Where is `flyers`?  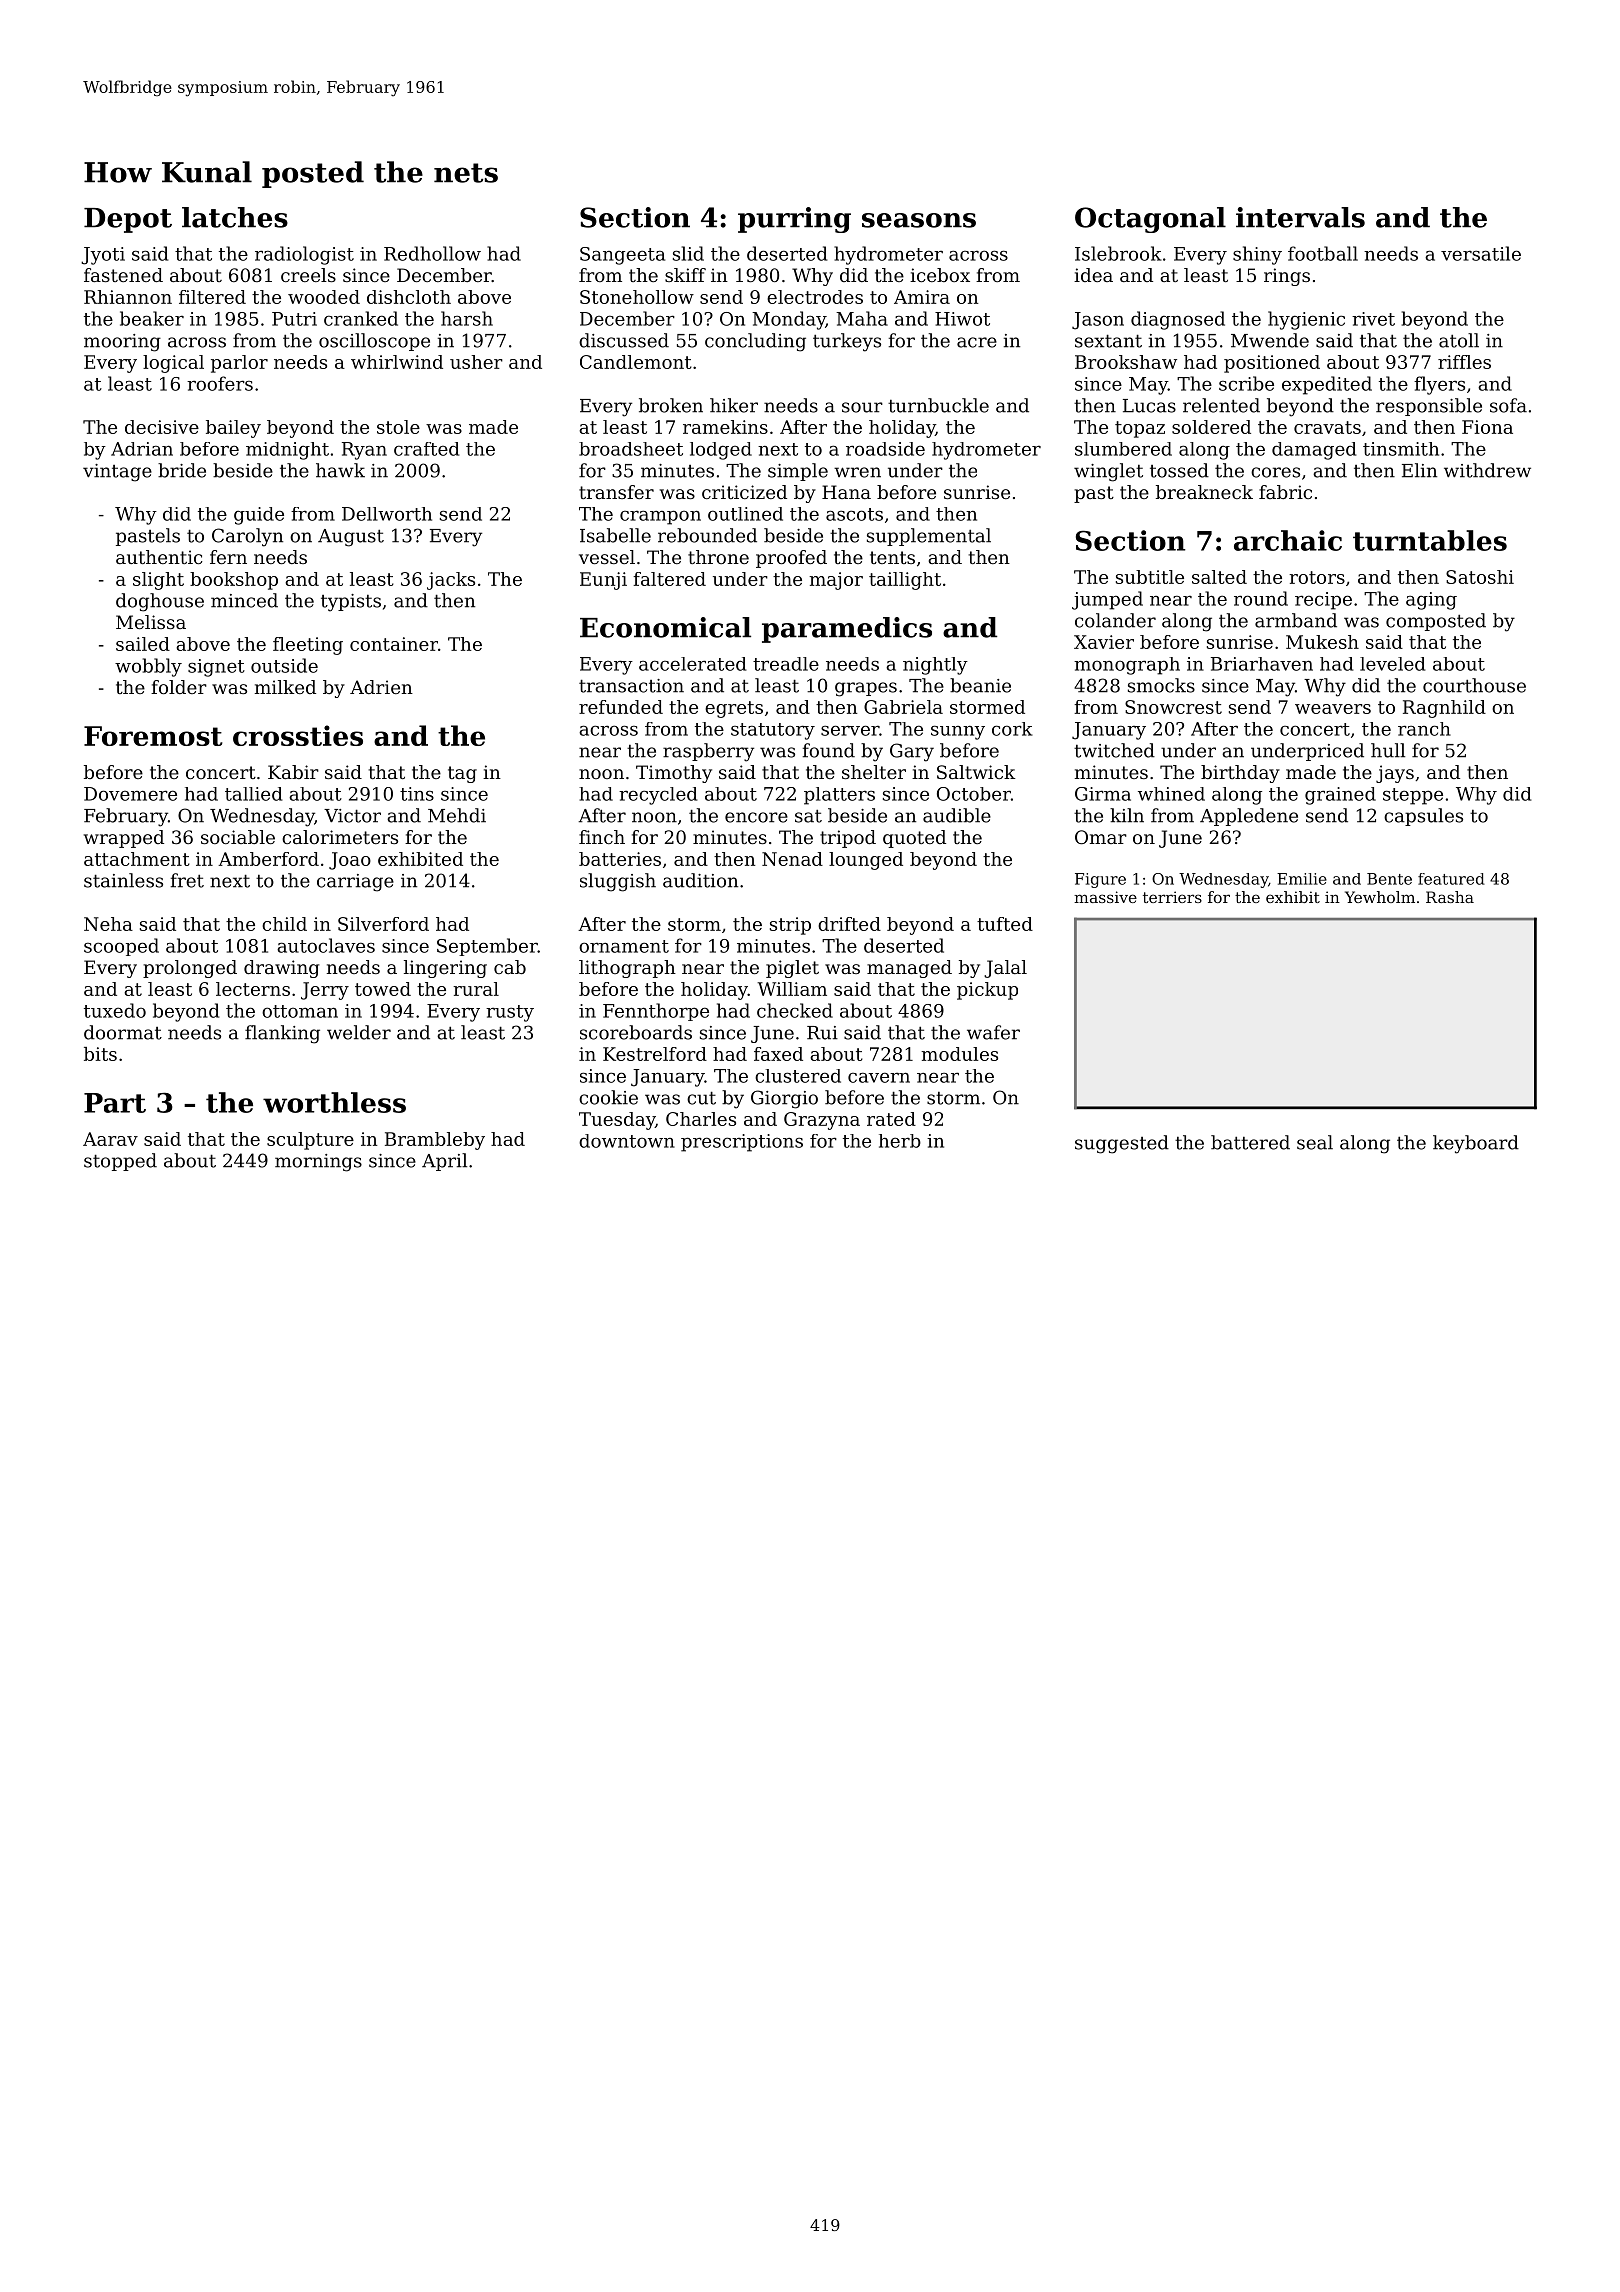 flyers is located at coordinates (1439, 385).
